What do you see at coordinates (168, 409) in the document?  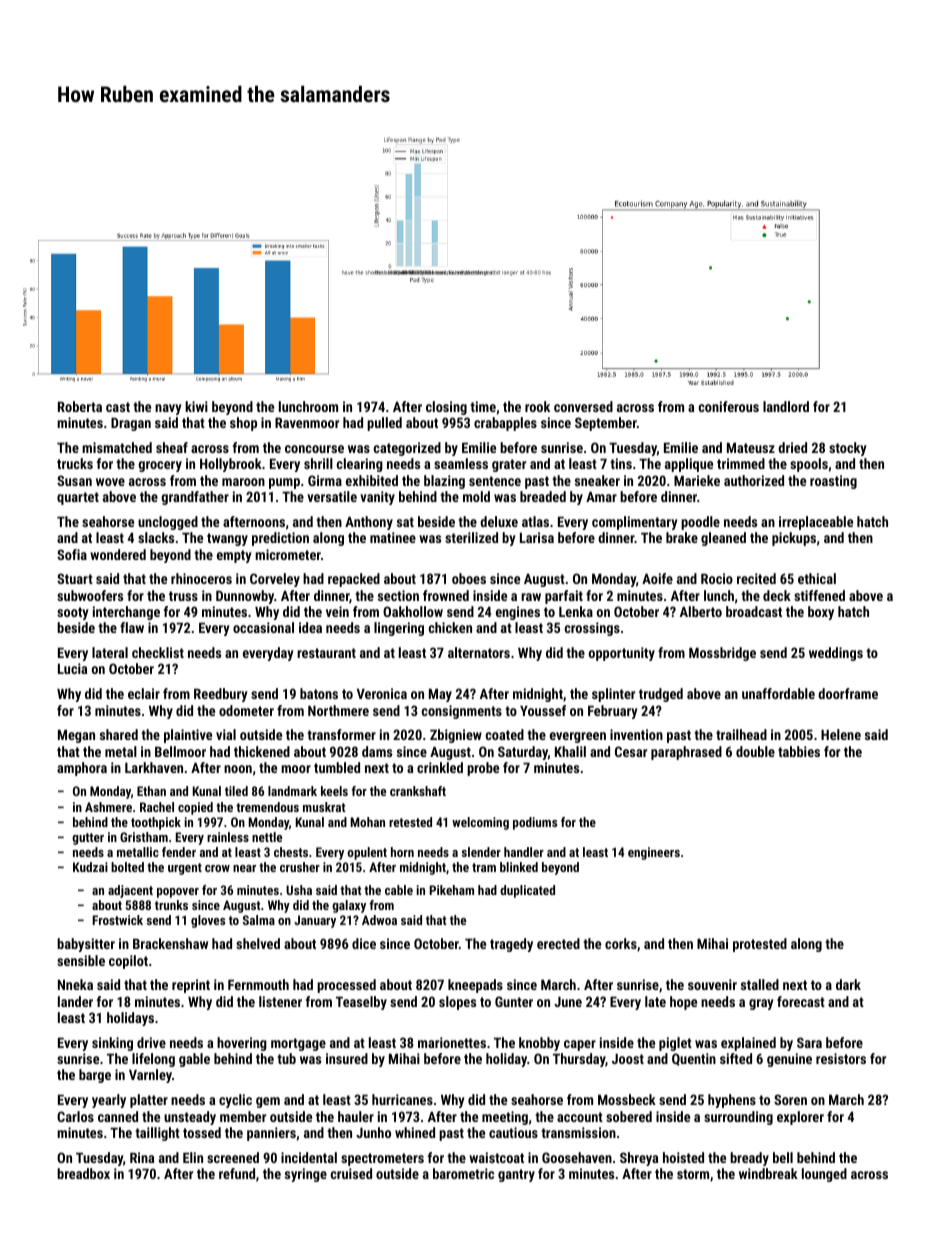 I see `navy` at bounding box center [168, 409].
